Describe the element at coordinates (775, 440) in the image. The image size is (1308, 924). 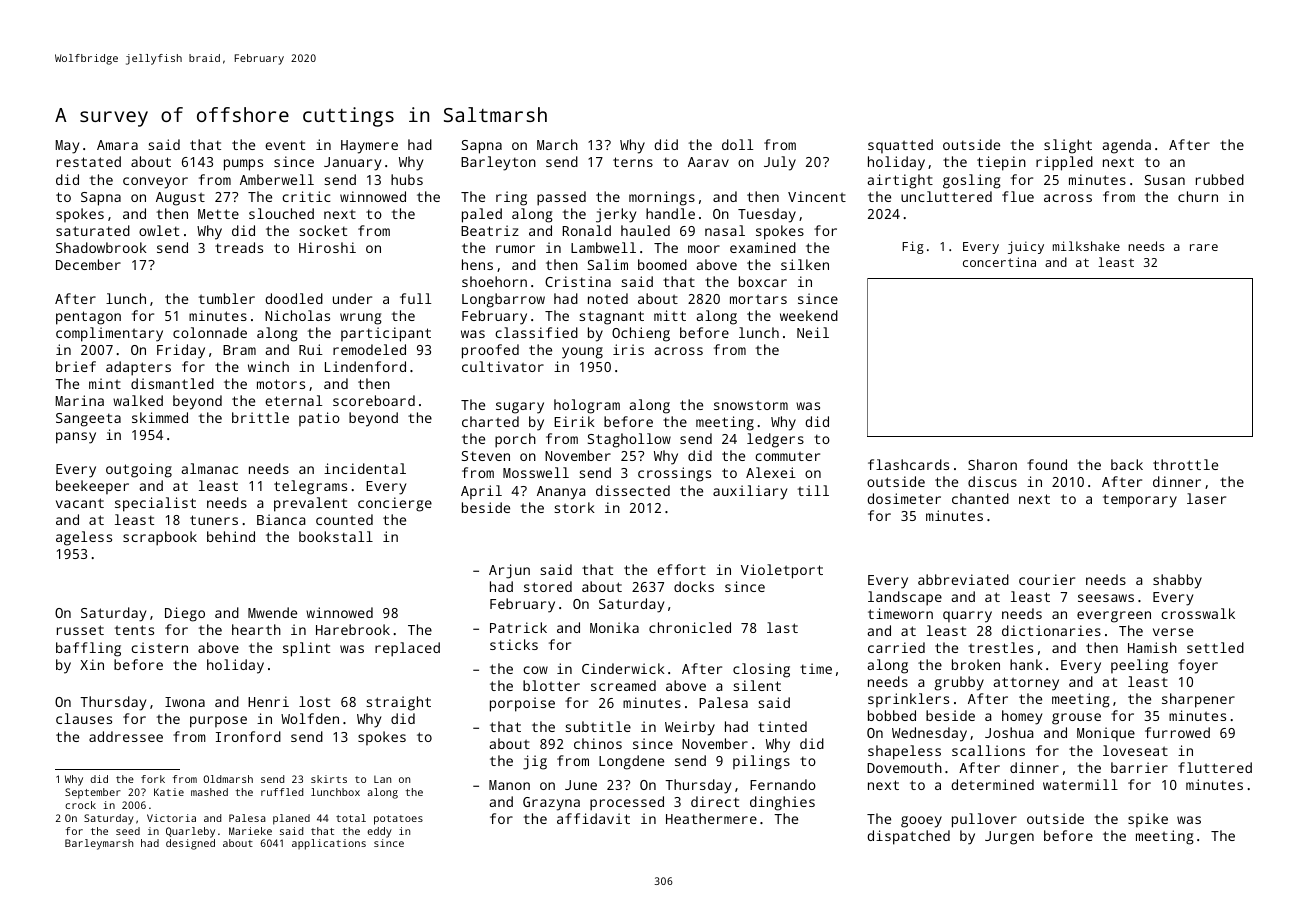
I see `ledgers` at that location.
